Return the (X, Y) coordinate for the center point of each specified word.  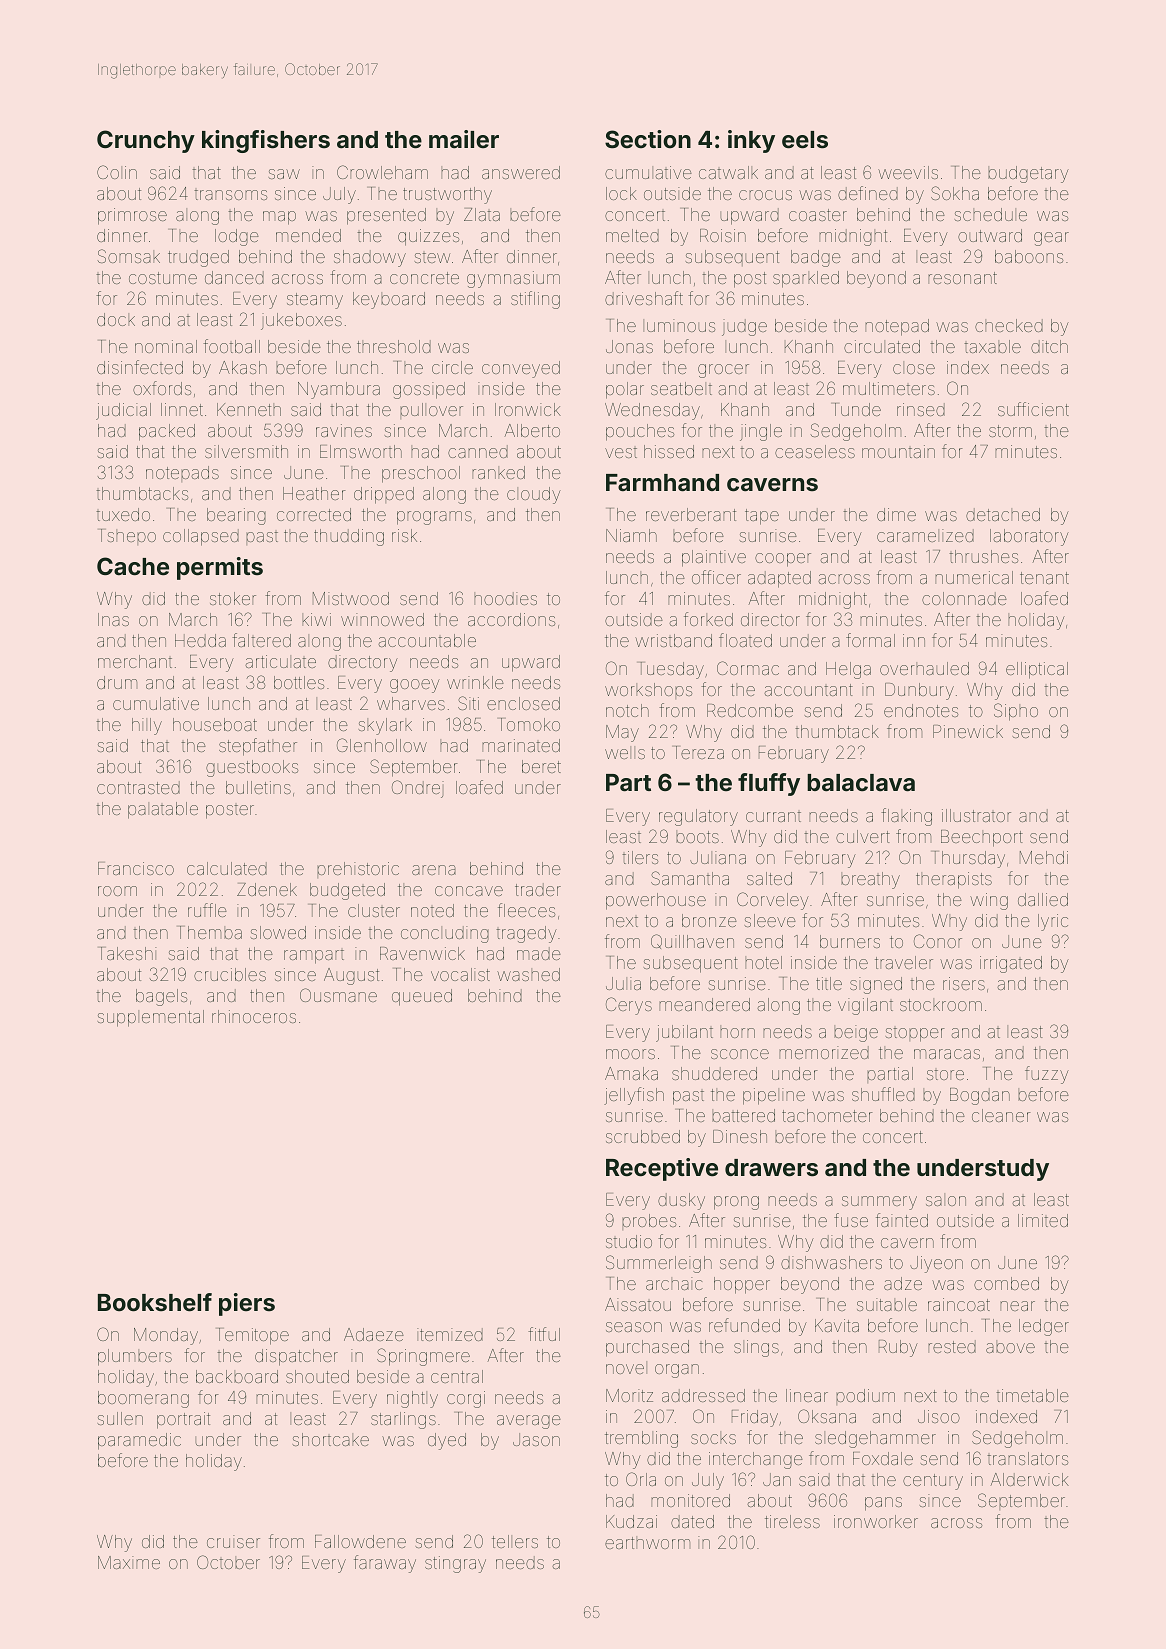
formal (870, 640)
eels (805, 140)
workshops (648, 691)
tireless (792, 1521)
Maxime (129, 1562)
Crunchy (146, 141)
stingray (455, 1564)
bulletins (258, 787)
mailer (464, 139)
